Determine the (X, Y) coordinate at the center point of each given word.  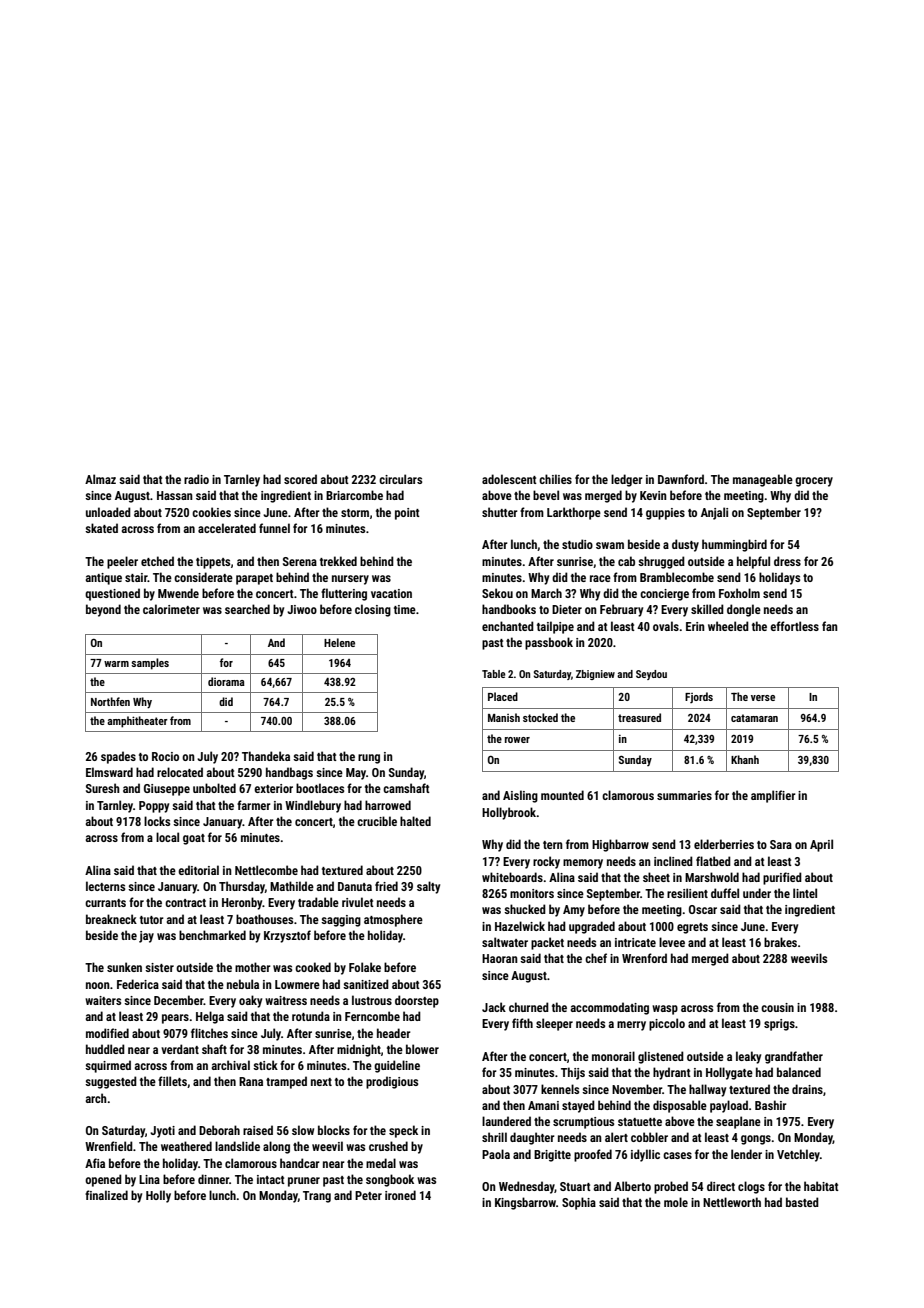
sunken (124, 967)
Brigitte (552, 1156)
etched (157, 561)
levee (672, 942)
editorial (198, 870)
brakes (780, 942)
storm (355, 513)
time (405, 609)
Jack (494, 1007)
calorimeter (171, 609)
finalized (106, 1195)
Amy (574, 911)
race (600, 578)
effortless (794, 626)
